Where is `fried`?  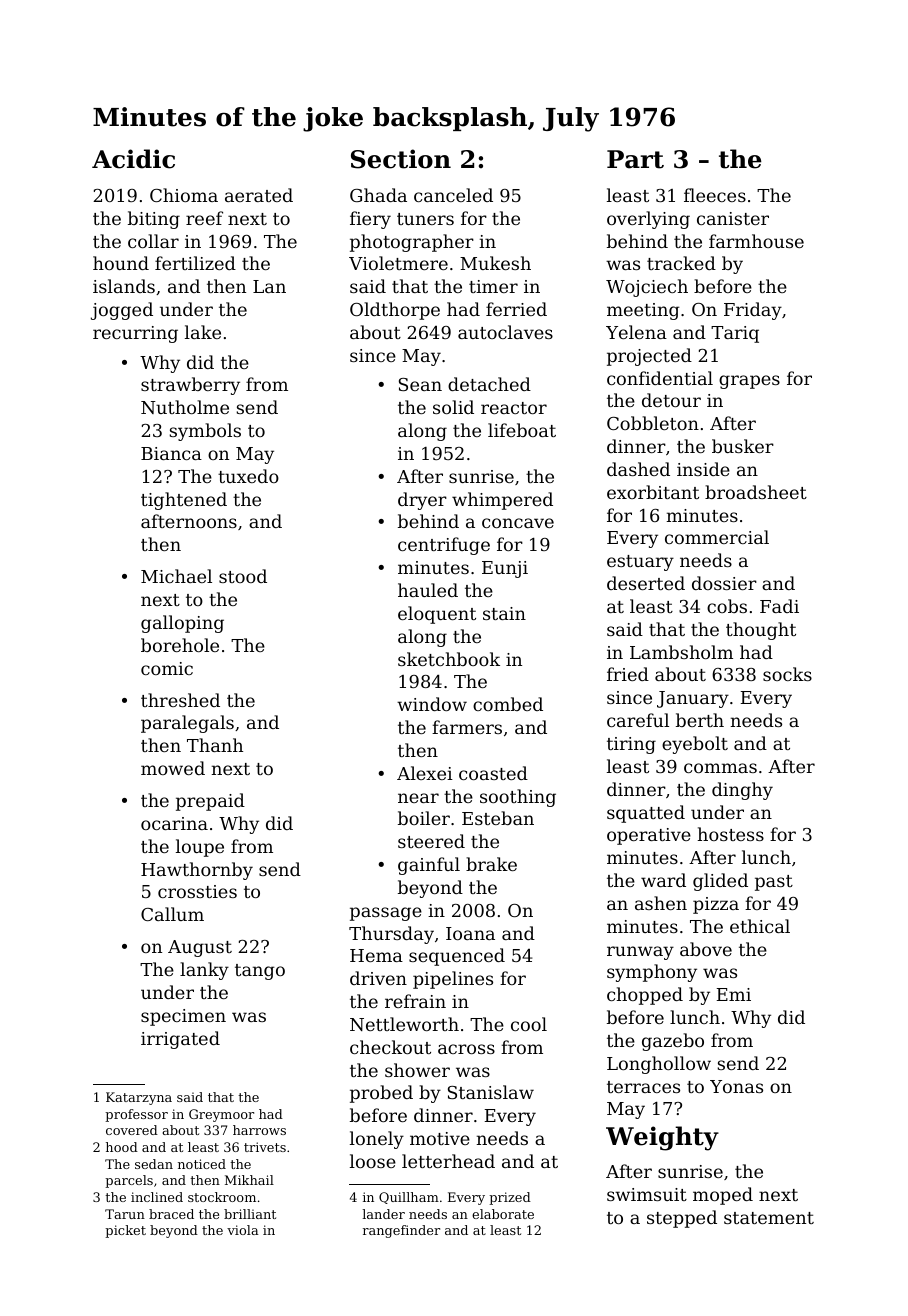 fried is located at coordinates (628, 674).
